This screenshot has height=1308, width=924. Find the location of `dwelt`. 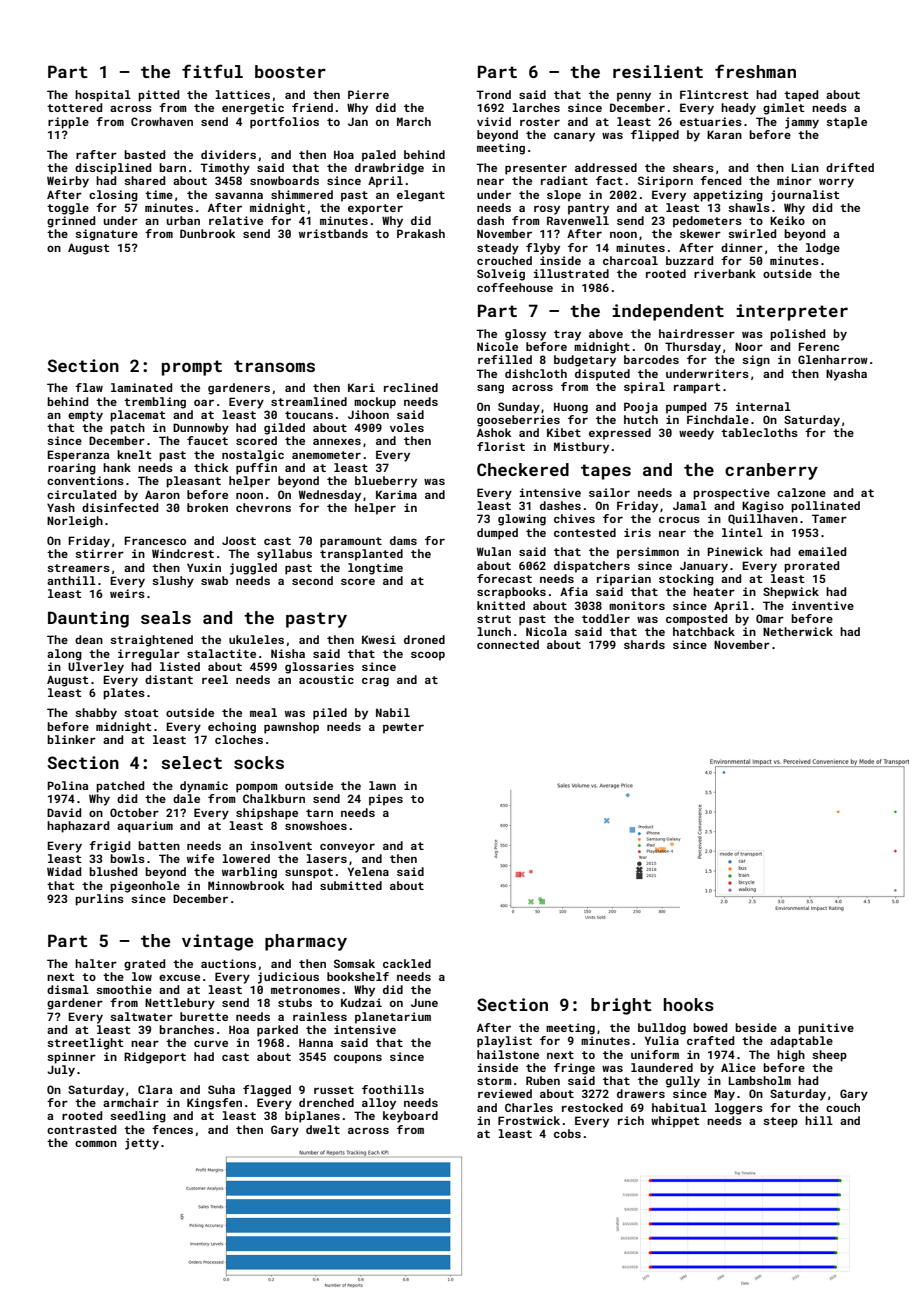

dwelt is located at coordinates (323, 1129).
